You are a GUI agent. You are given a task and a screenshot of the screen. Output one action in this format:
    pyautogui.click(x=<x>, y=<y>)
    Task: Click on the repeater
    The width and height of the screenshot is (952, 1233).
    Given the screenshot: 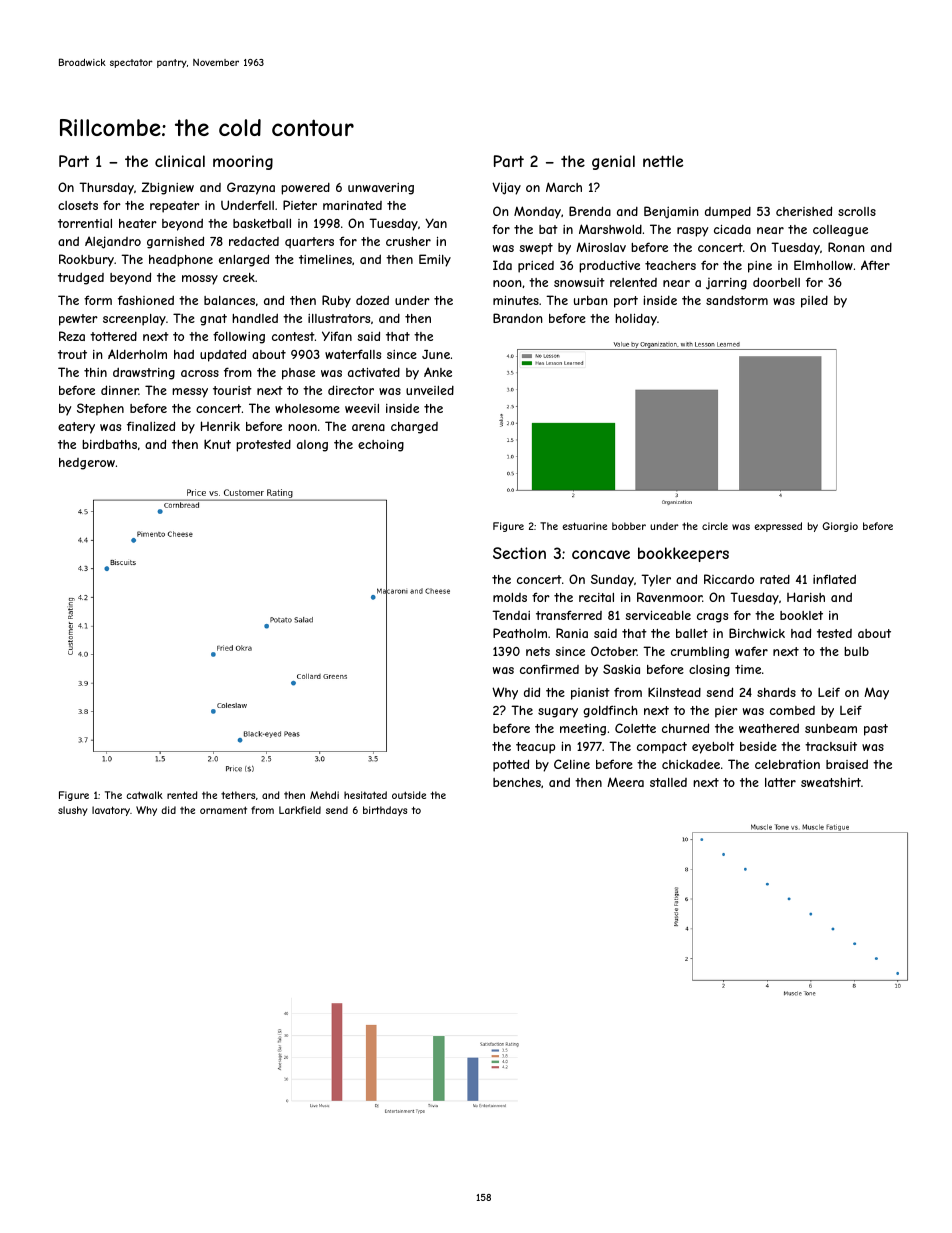 What is the action you would take?
    pyautogui.click(x=175, y=207)
